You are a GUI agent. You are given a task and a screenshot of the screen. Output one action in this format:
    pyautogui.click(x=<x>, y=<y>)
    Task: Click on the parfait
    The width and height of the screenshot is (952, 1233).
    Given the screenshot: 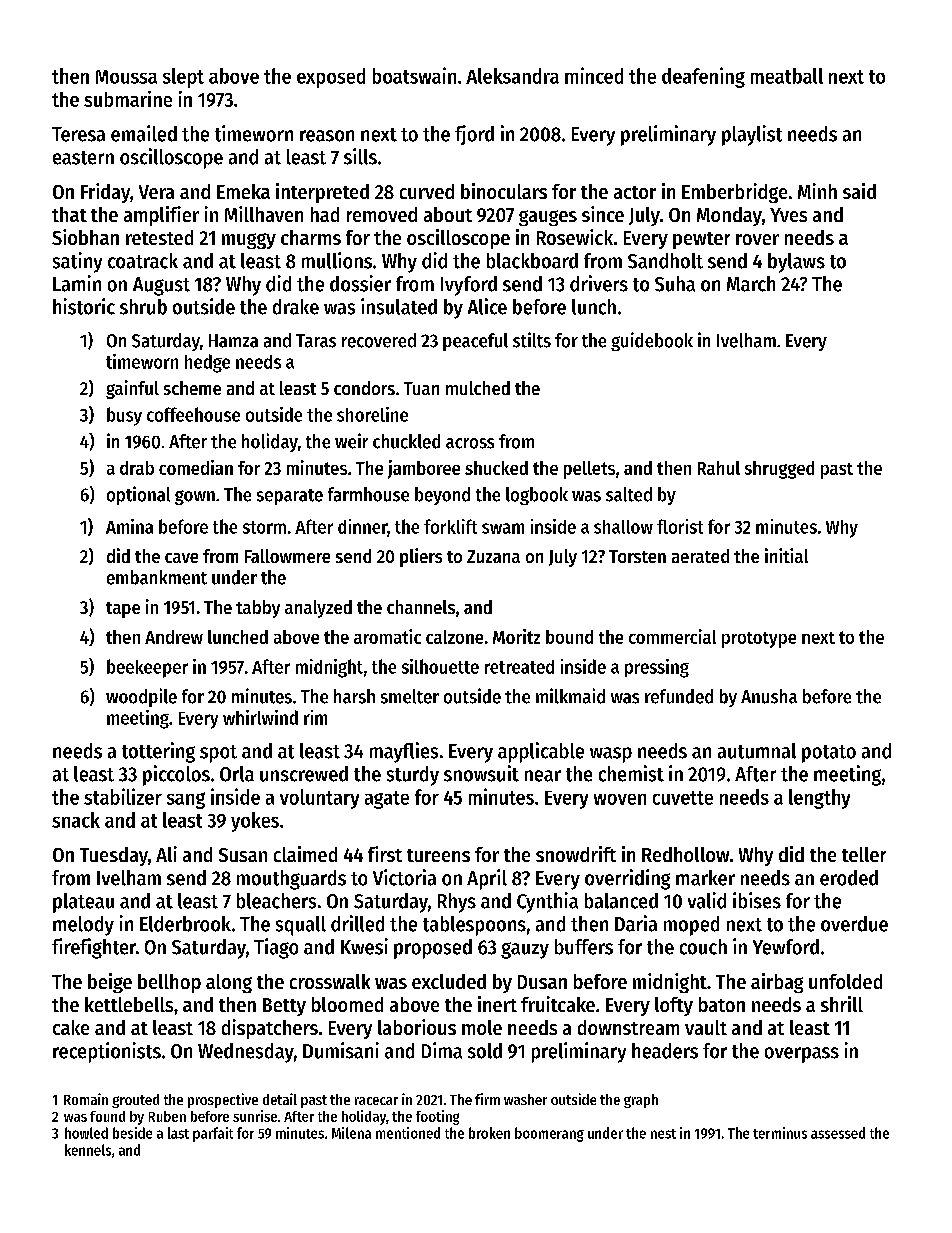 What is the action you would take?
    pyautogui.click(x=213, y=1134)
